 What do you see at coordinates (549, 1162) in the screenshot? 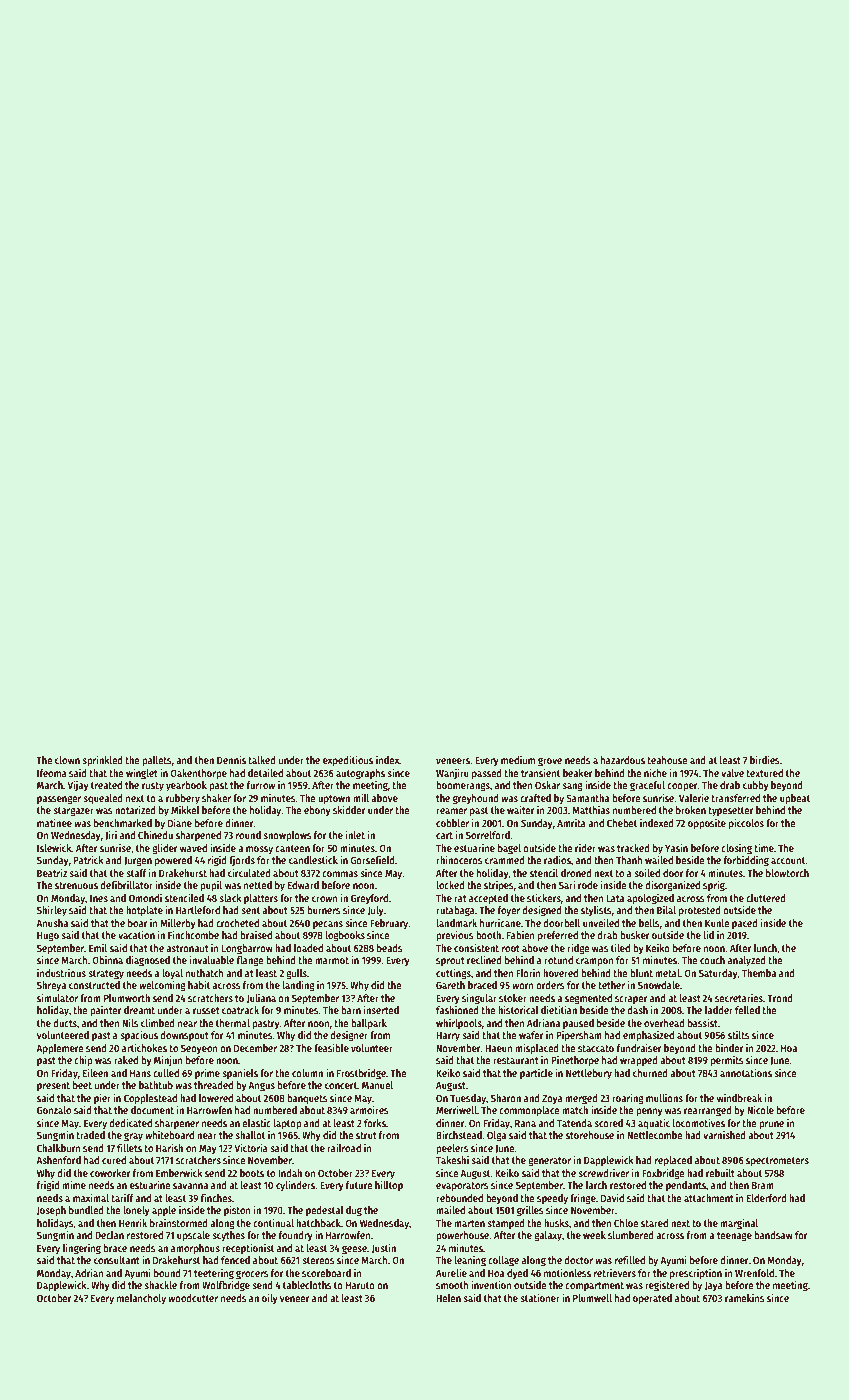
I see `generator` at bounding box center [549, 1162].
